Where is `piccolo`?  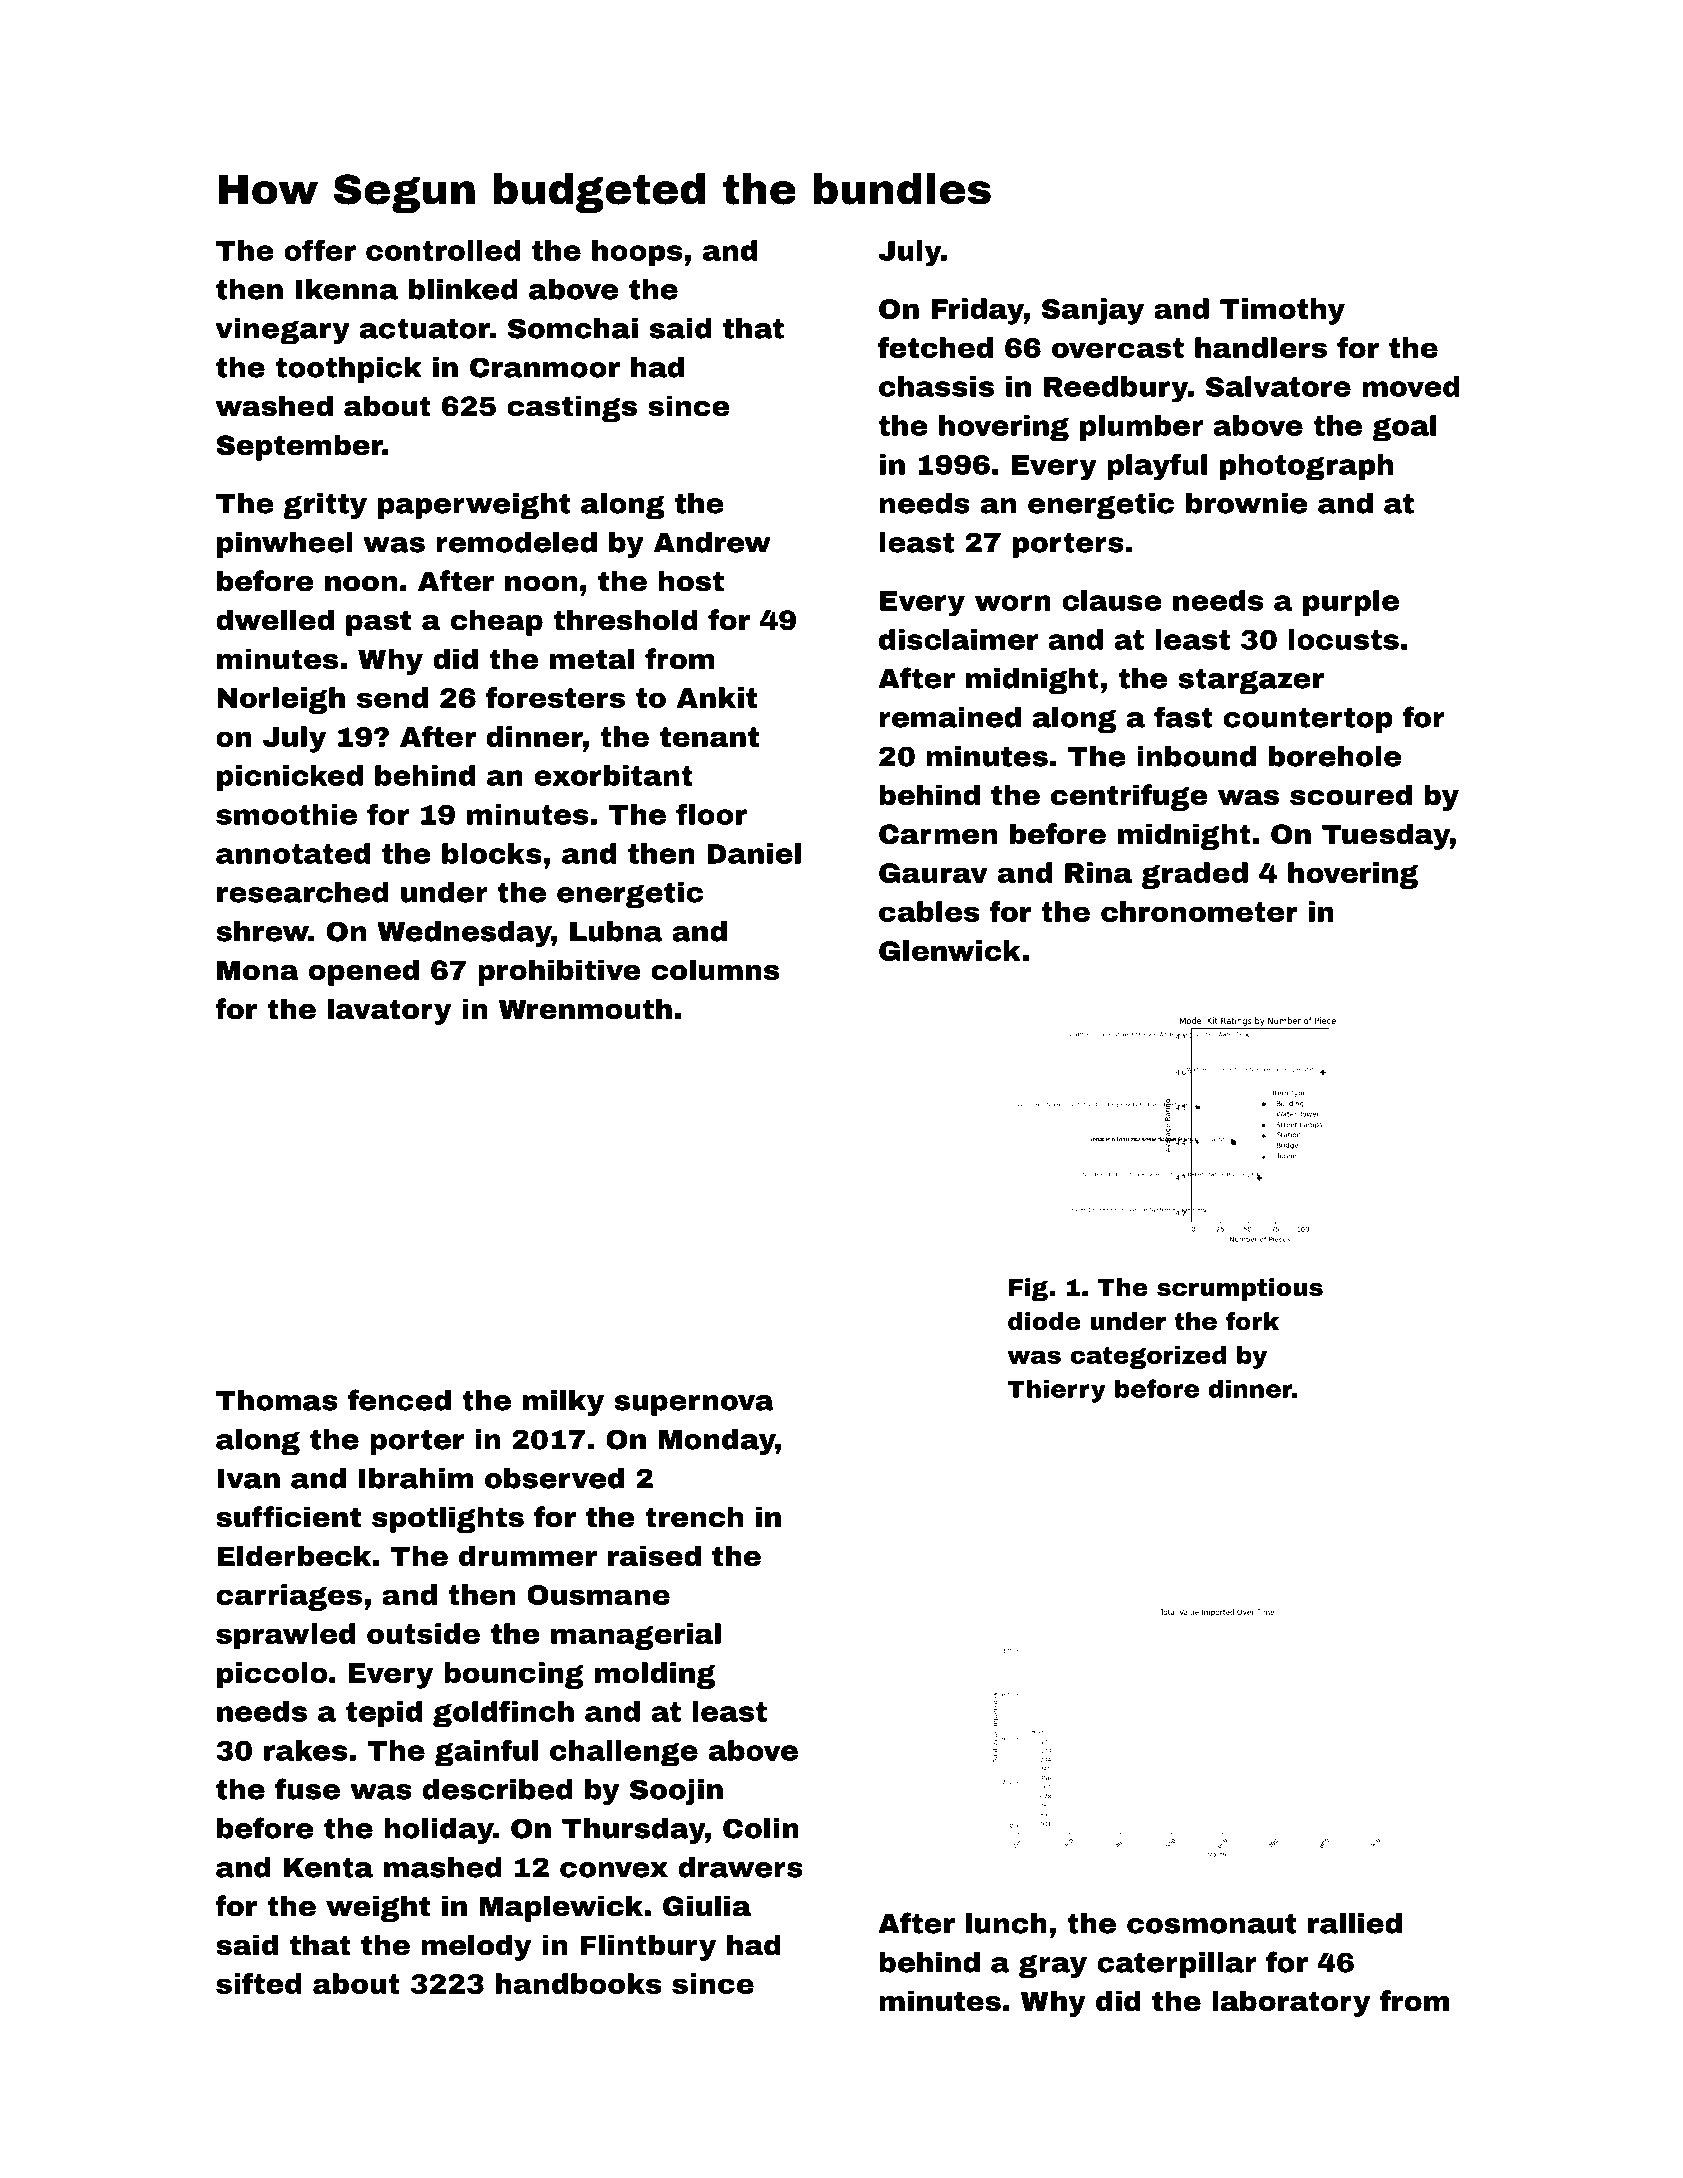 piccolo is located at coordinates (272, 1675).
